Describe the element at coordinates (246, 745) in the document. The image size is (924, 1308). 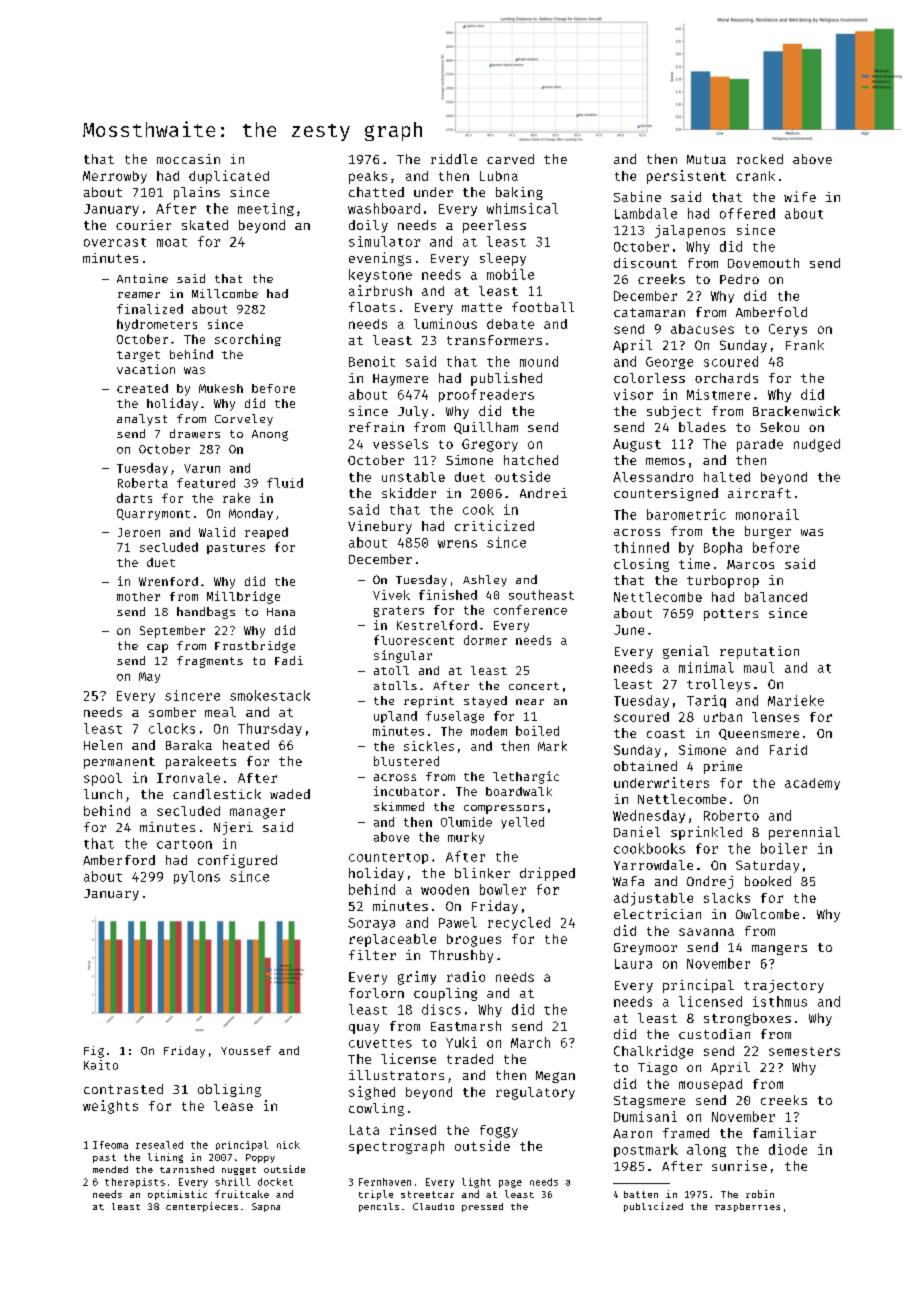
I see `heated` at that location.
